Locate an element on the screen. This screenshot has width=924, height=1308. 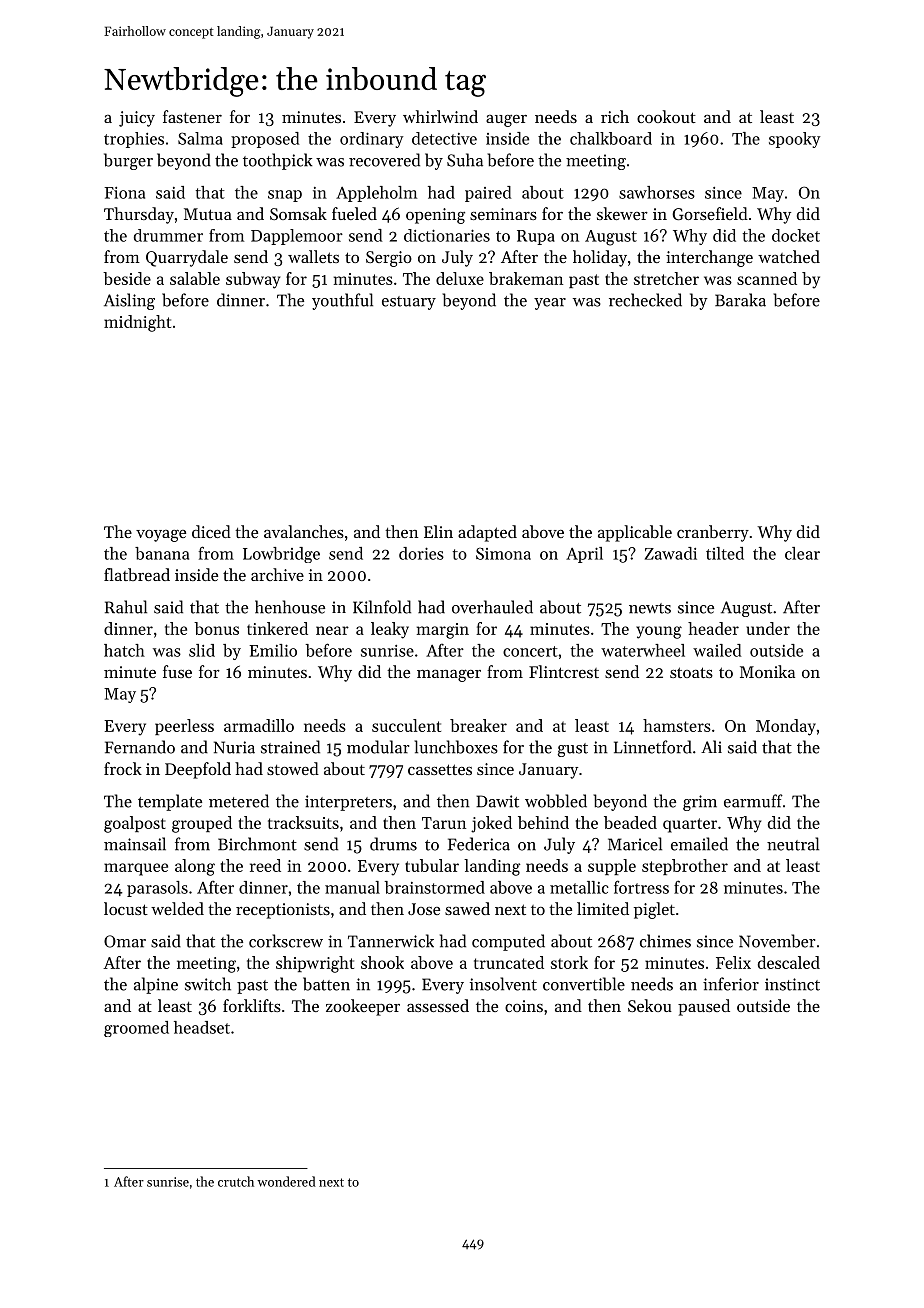
Tannerwick is located at coordinates (391, 941).
